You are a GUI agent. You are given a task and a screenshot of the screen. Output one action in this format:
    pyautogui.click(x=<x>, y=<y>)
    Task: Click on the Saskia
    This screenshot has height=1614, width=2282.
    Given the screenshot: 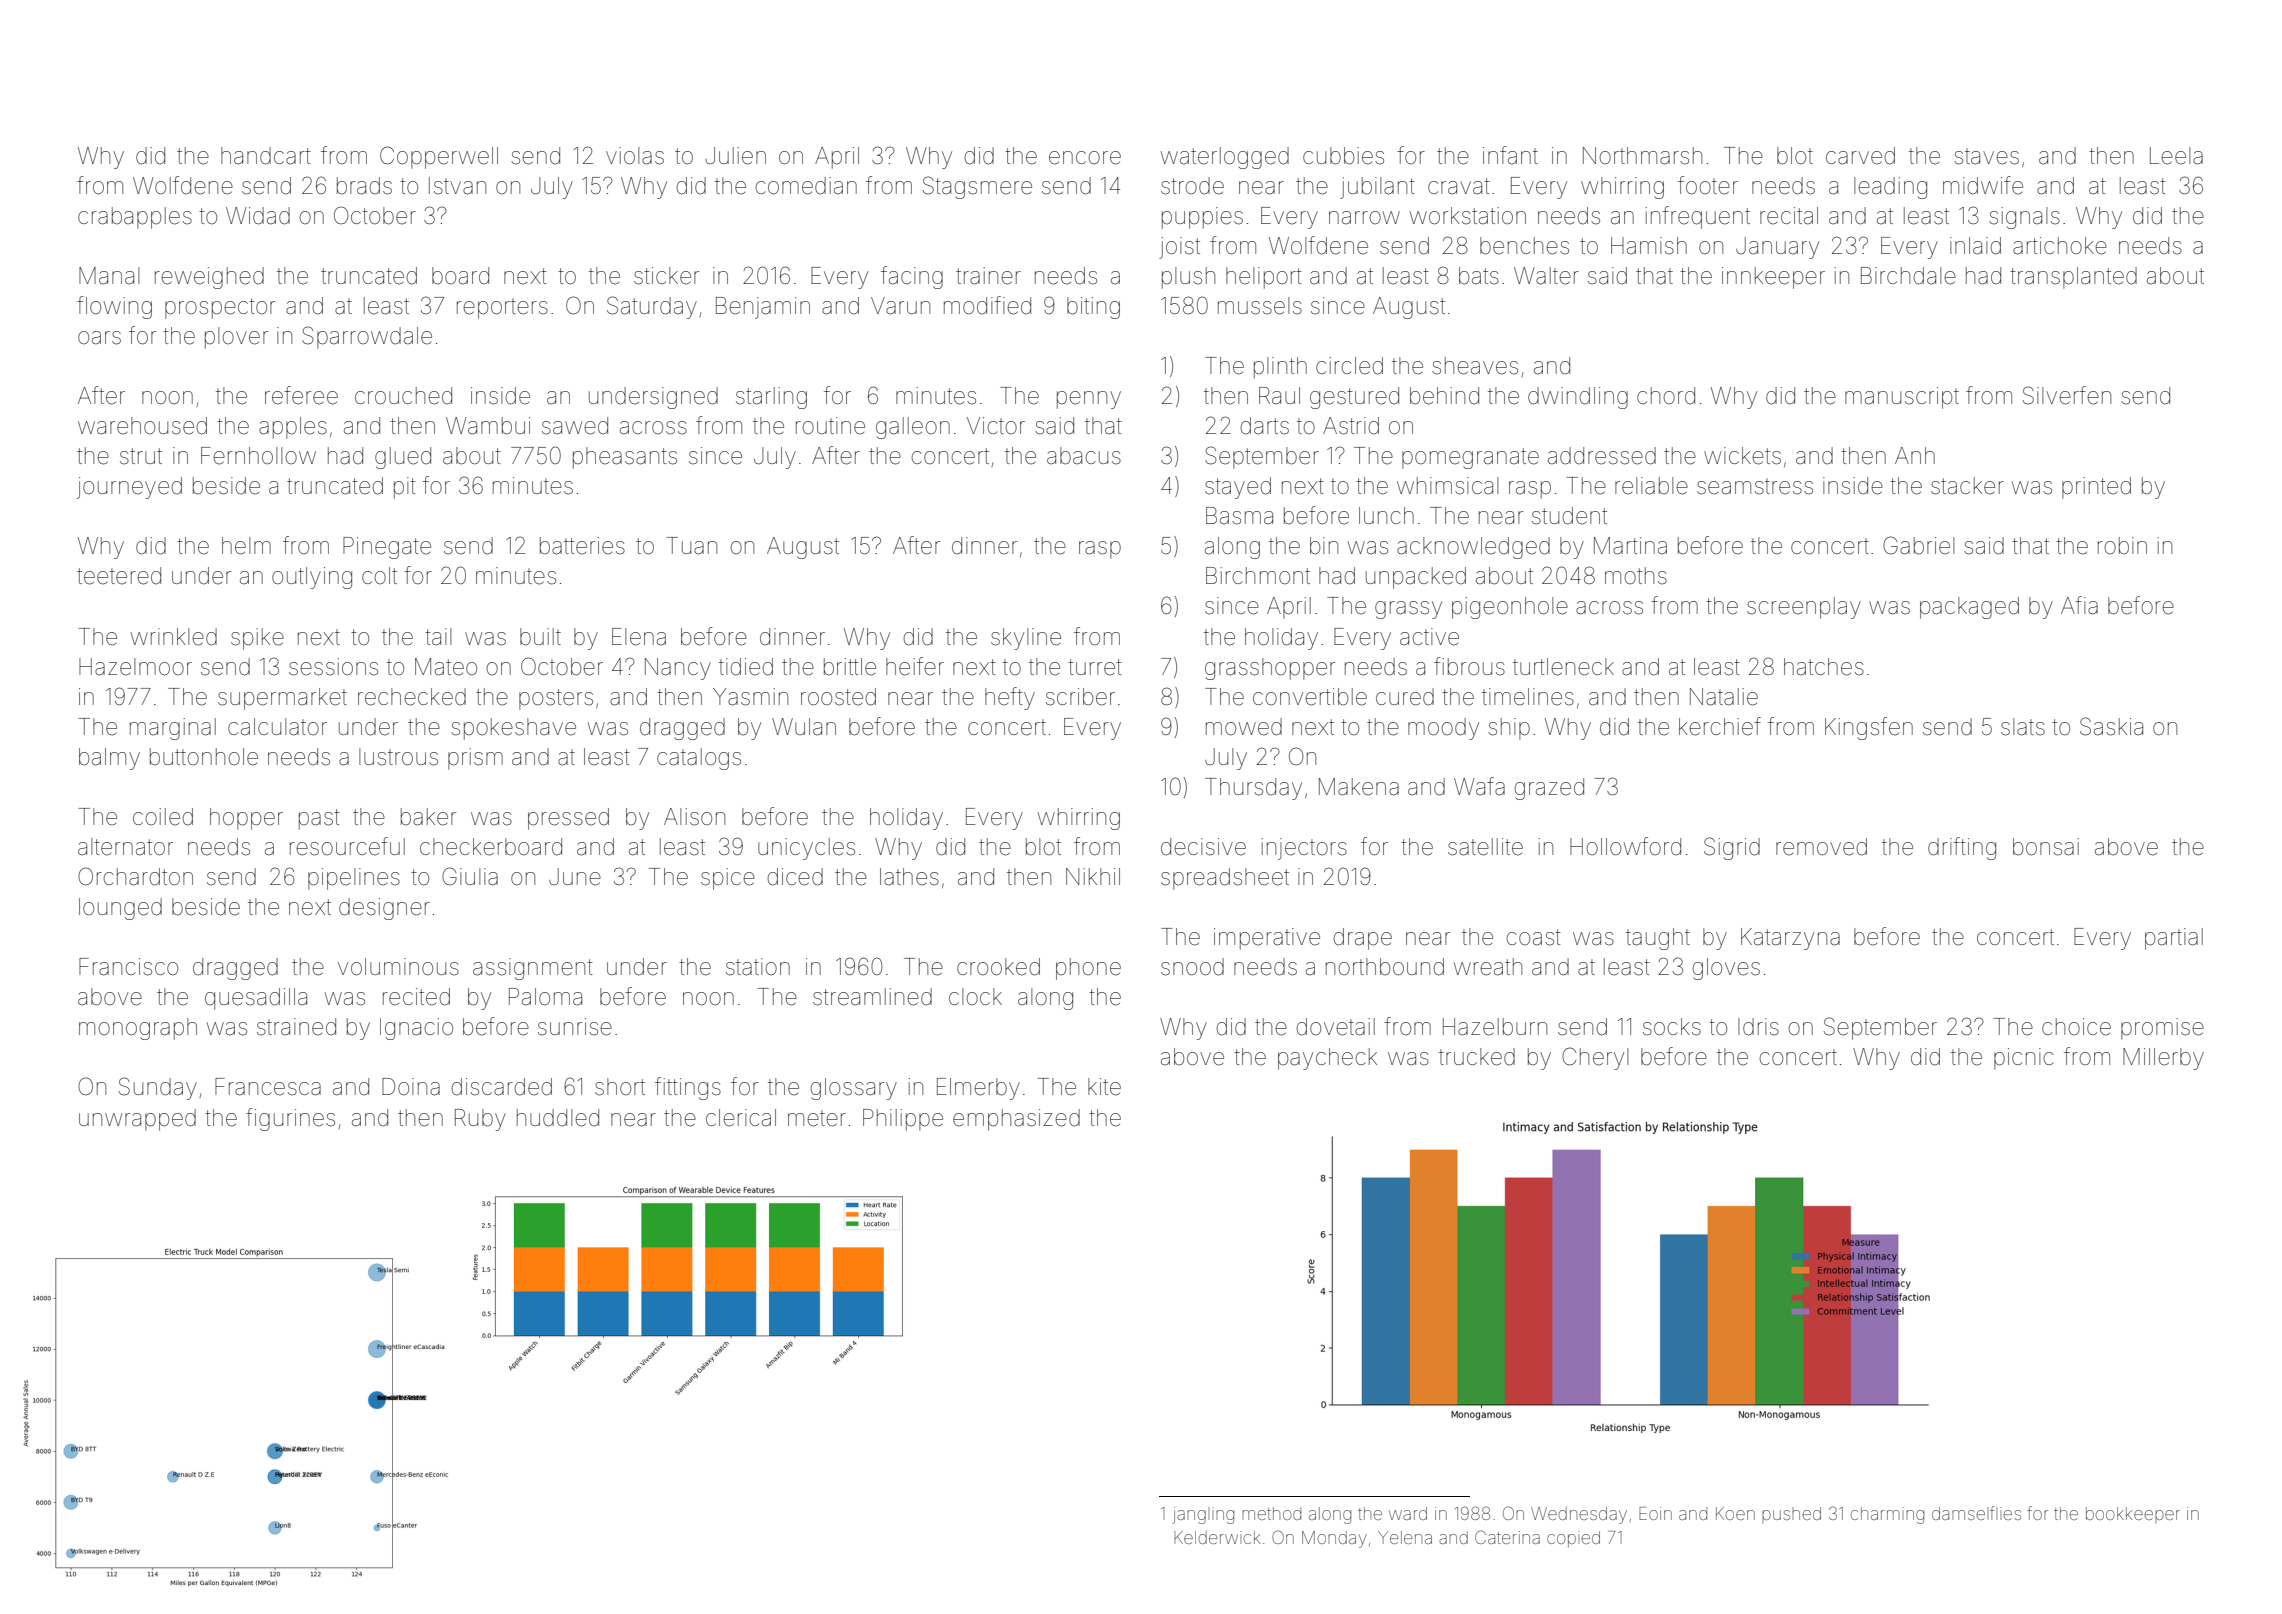 What is the action you would take?
    pyautogui.click(x=2111, y=726)
